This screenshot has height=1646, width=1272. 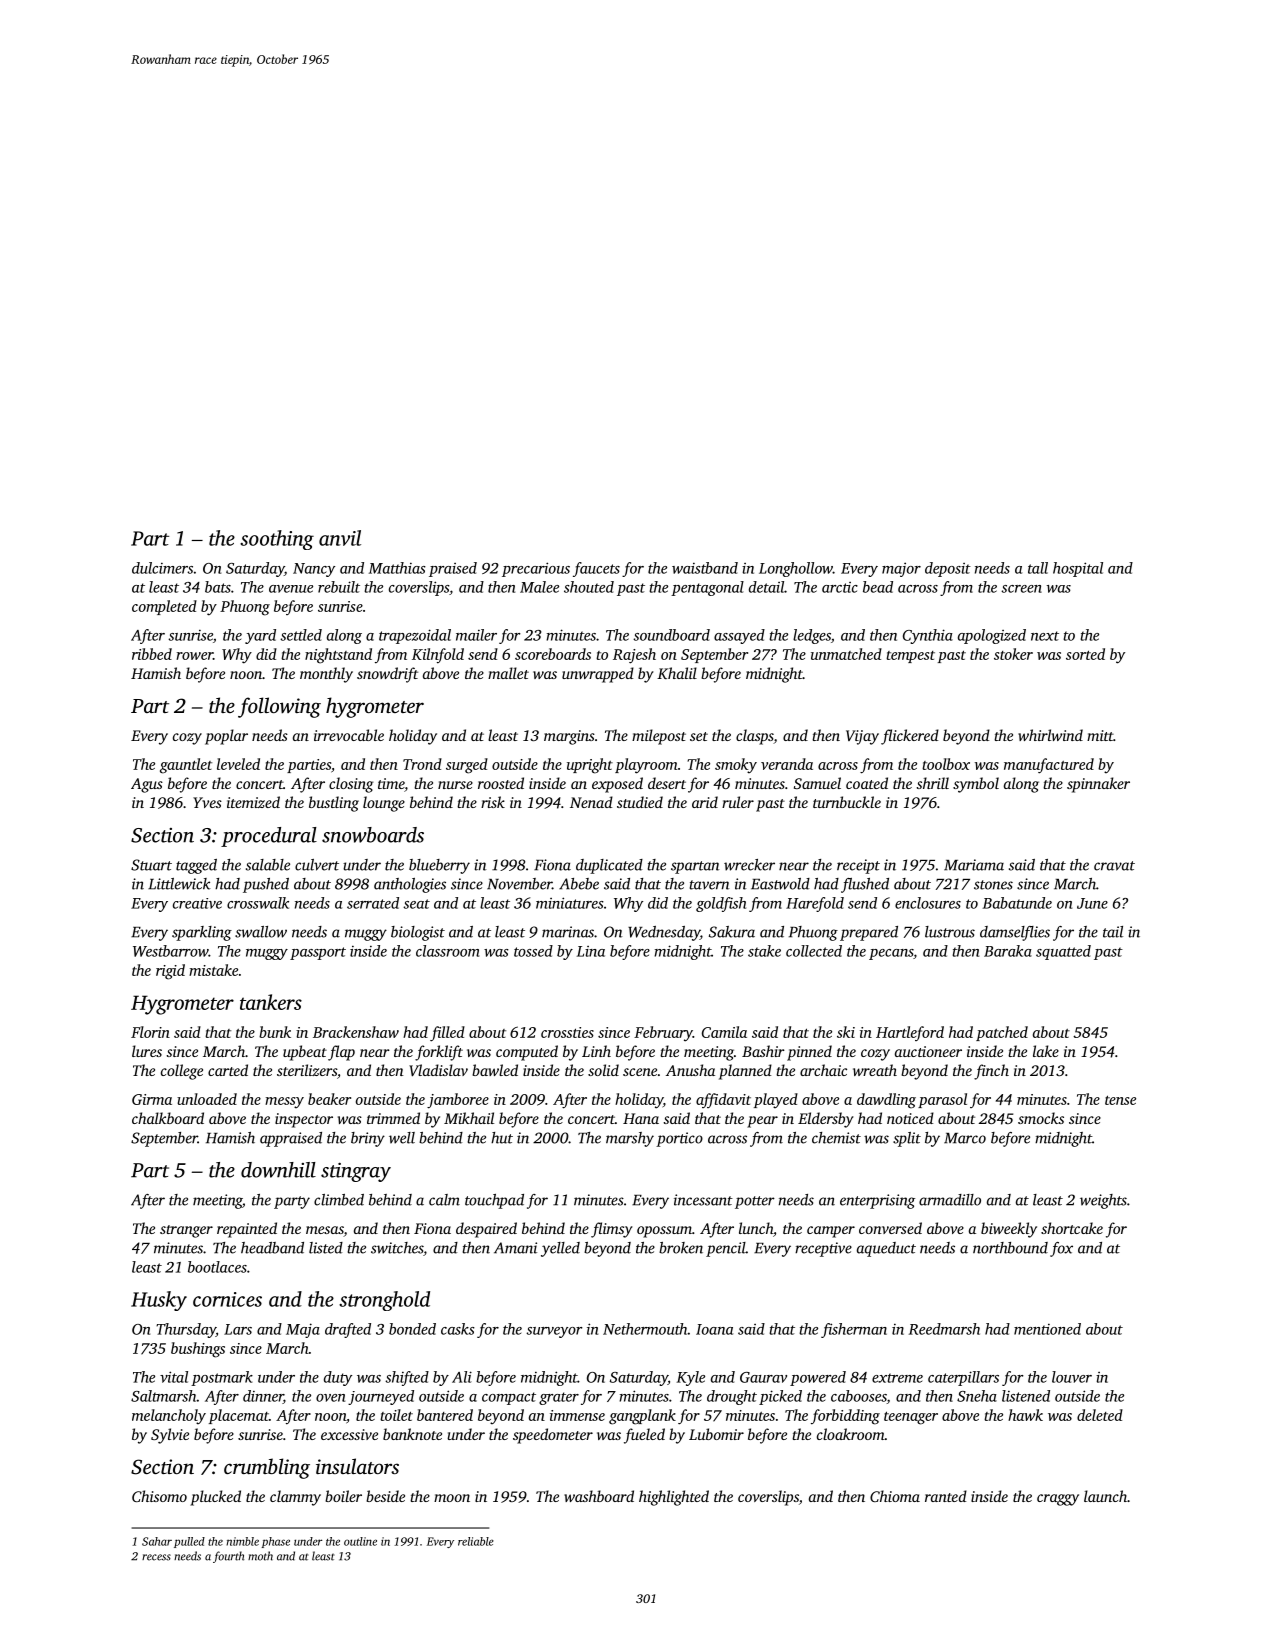 What do you see at coordinates (226, 737) in the screenshot?
I see `poplar` at bounding box center [226, 737].
